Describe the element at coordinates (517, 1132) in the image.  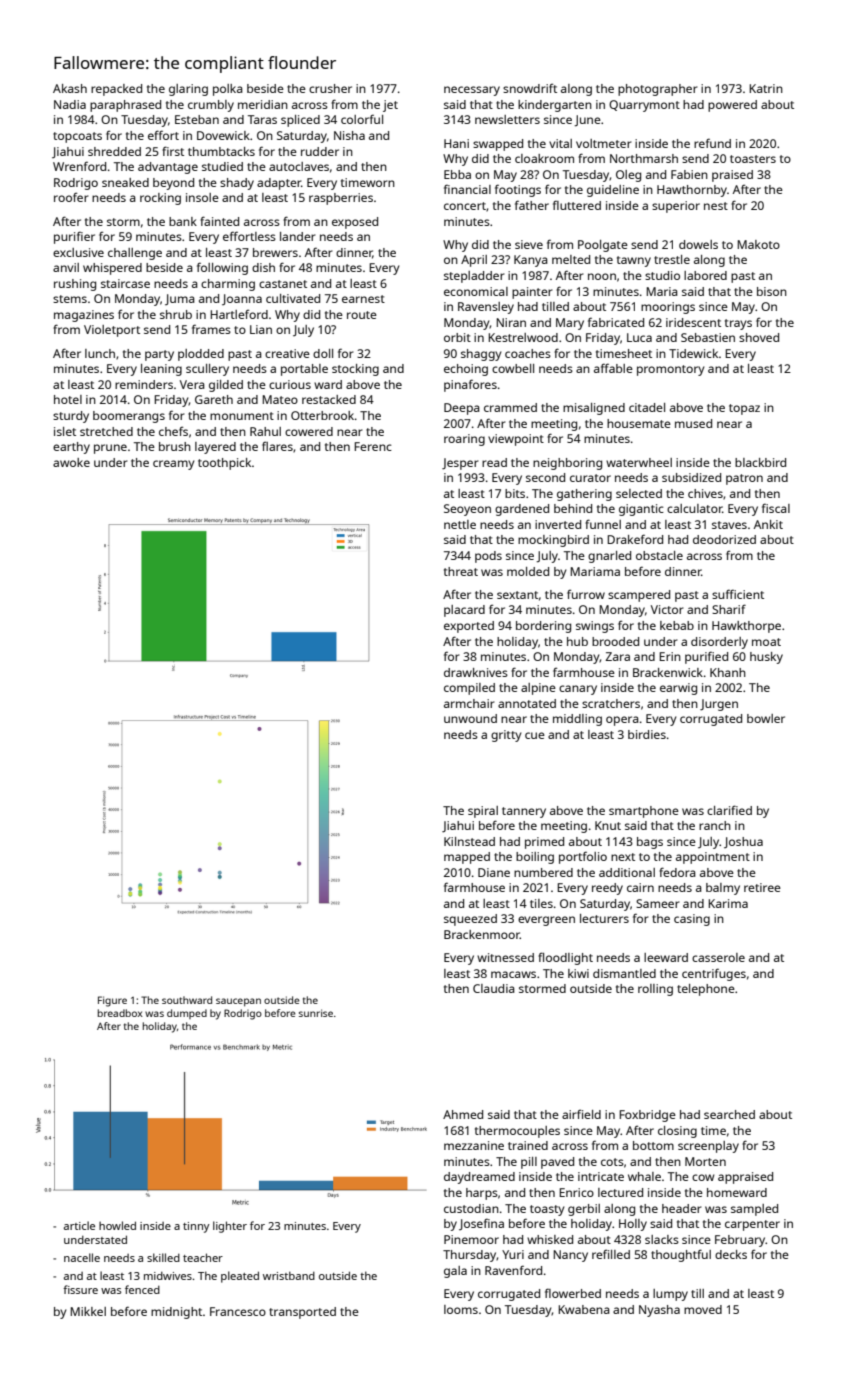
I see `thermocouples` at that location.
